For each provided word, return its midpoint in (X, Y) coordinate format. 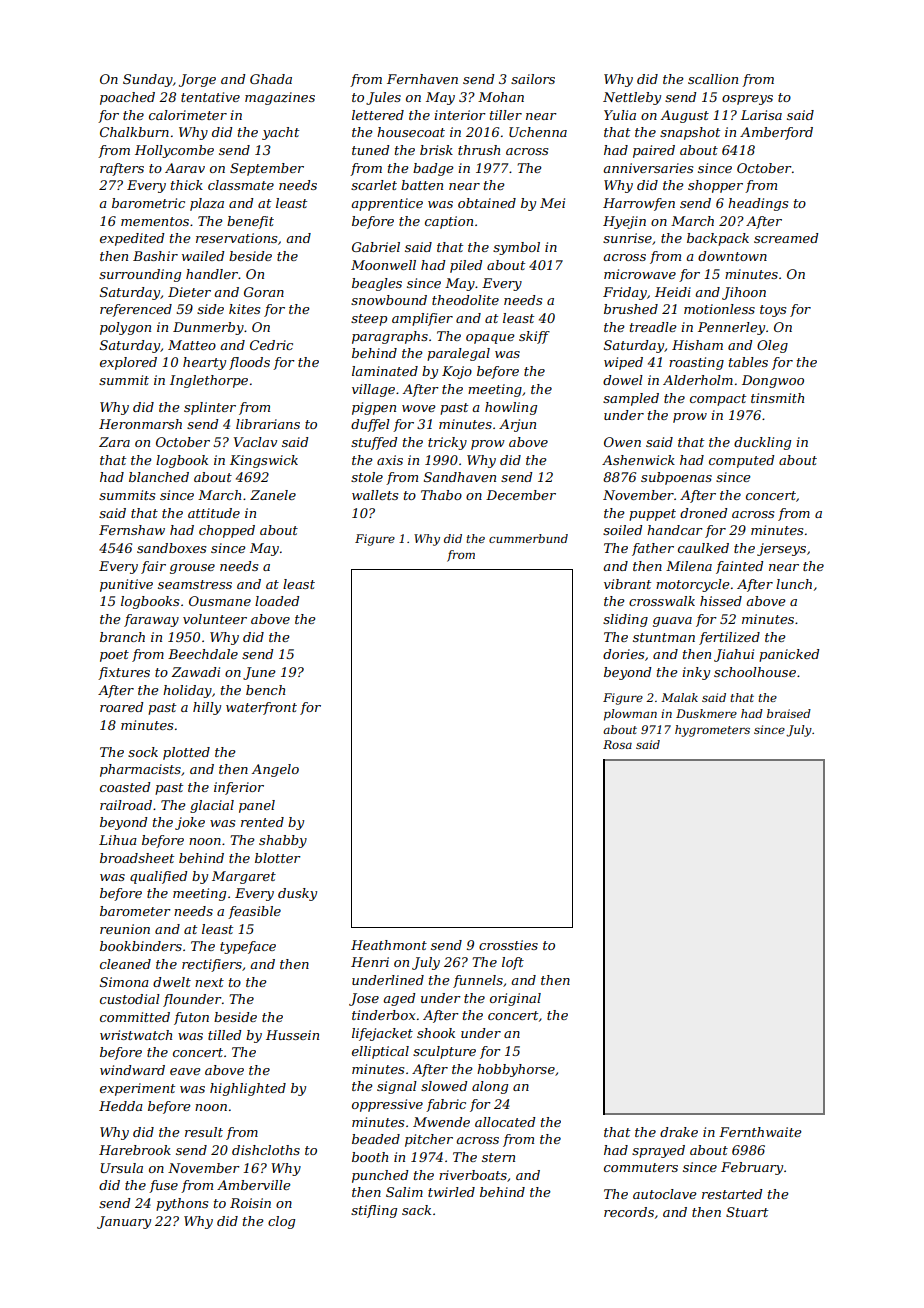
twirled (451, 1192)
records (629, 1212)
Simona (124, 982)
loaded (277, 601)
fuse (163, 1186)
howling (511, 408)
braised (789, 713)
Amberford (776, 133)
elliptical (380, 1052)
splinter (210, 408)
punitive (126, 585)
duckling (762, 443)
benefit (250, 222)
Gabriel (376, 247)
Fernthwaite (760, 1132)
